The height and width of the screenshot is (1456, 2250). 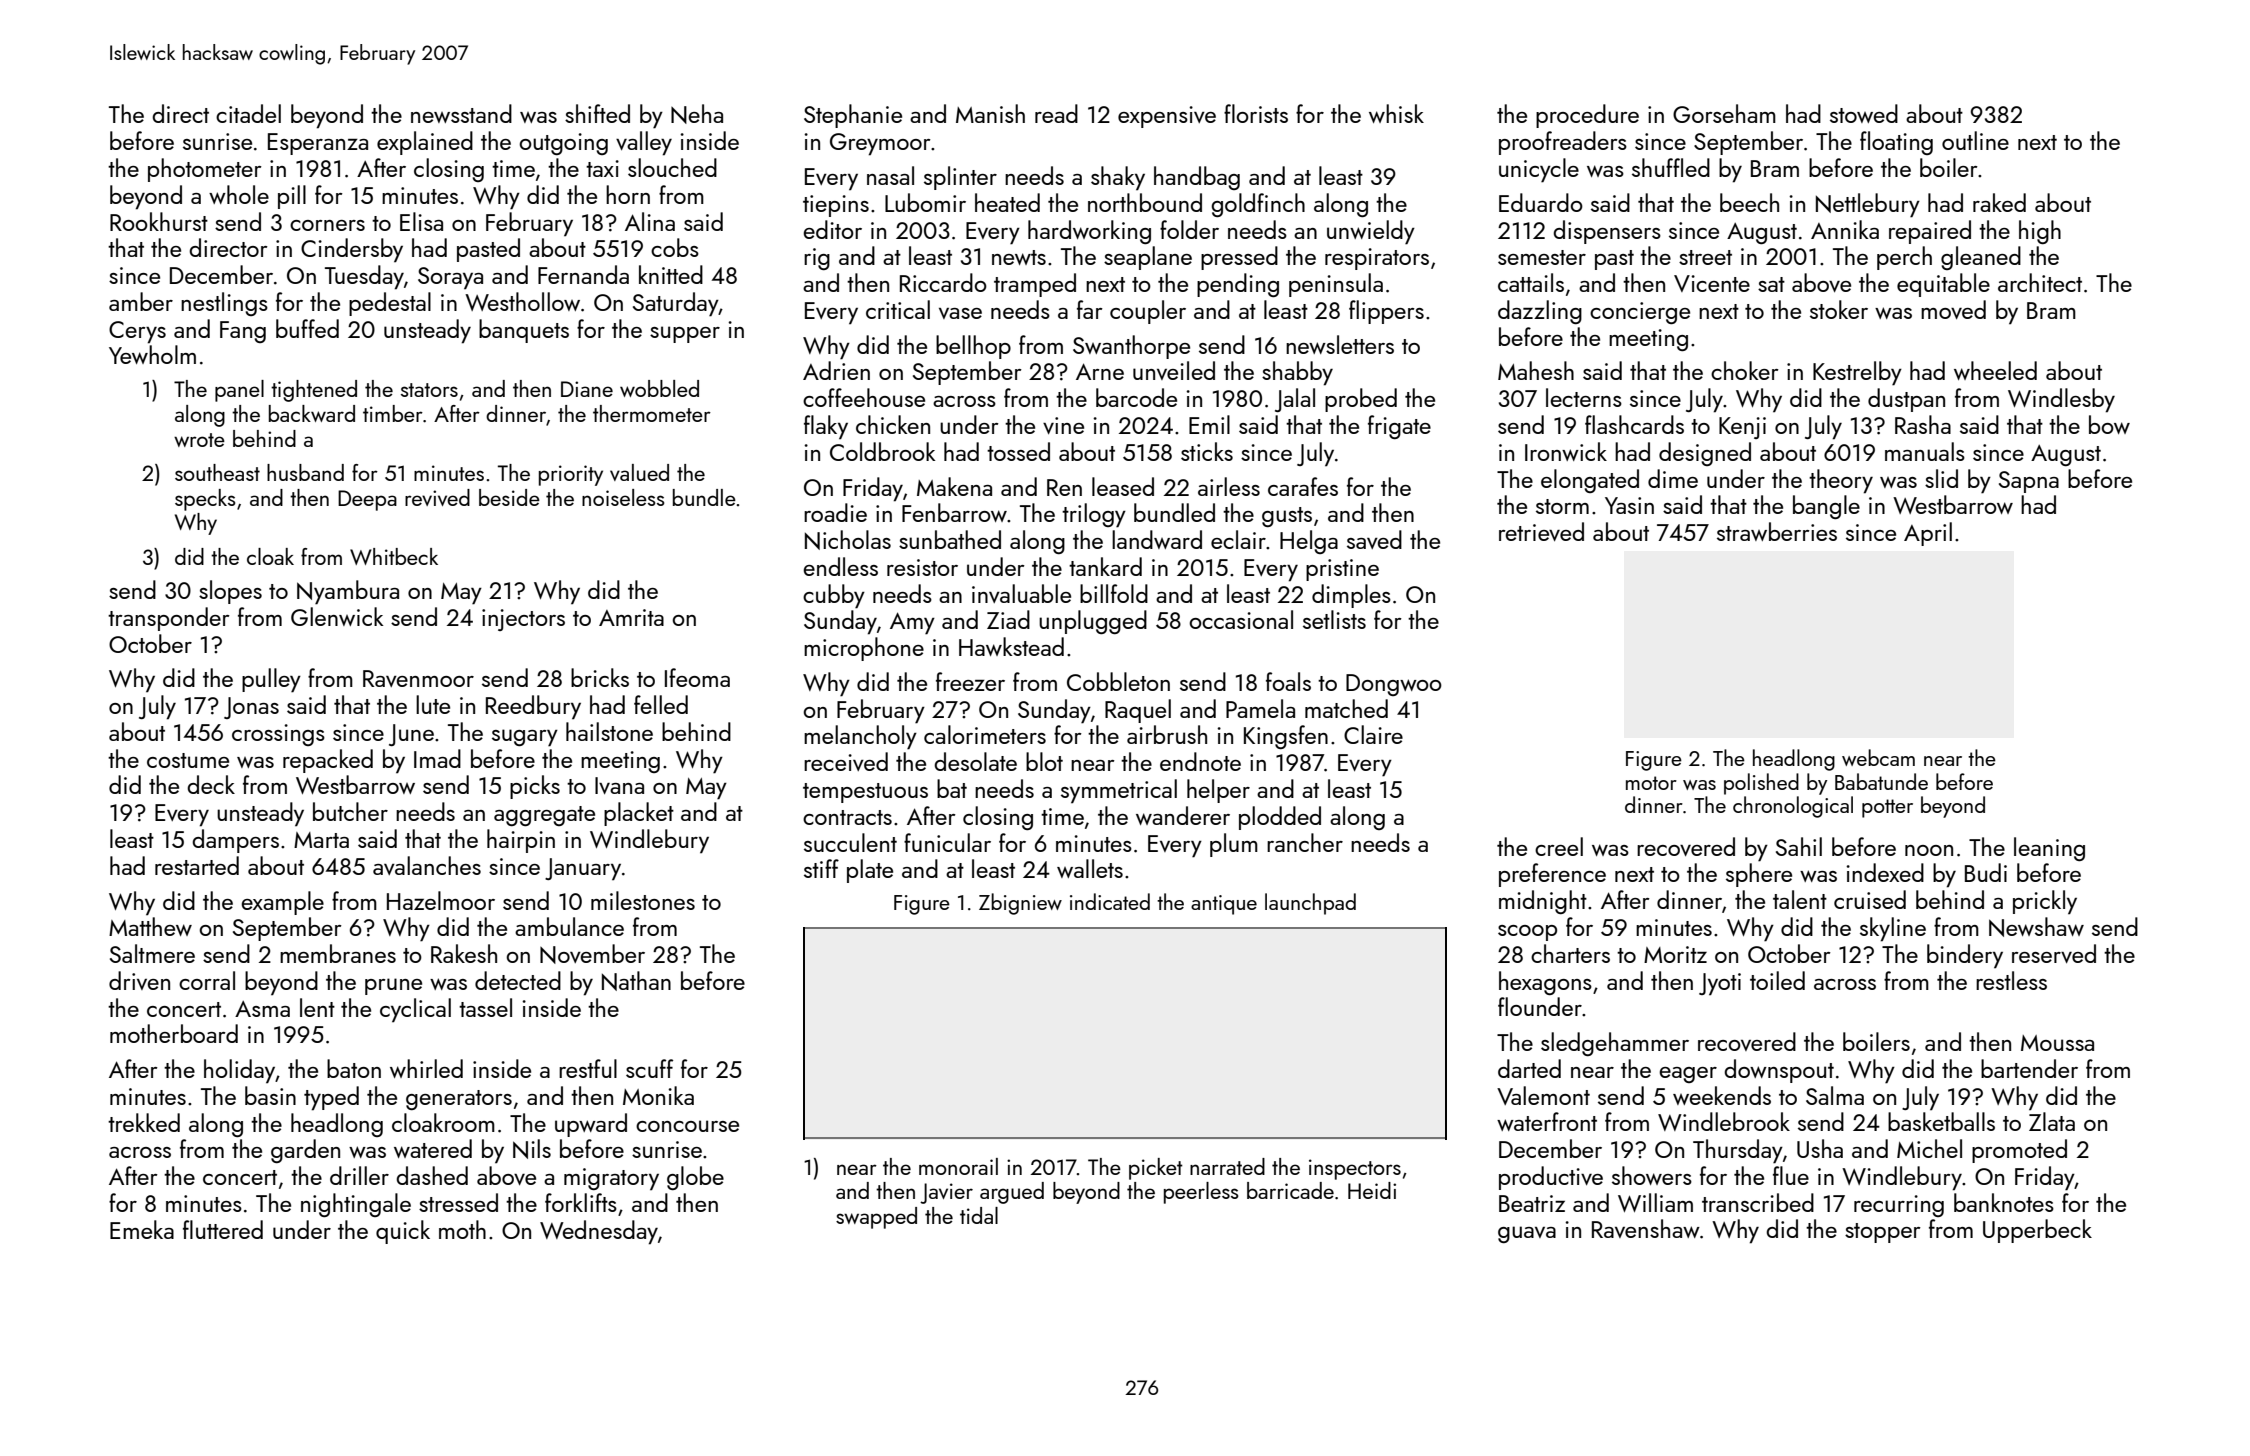 I want to click on plate, so click(x=870, y=871).
